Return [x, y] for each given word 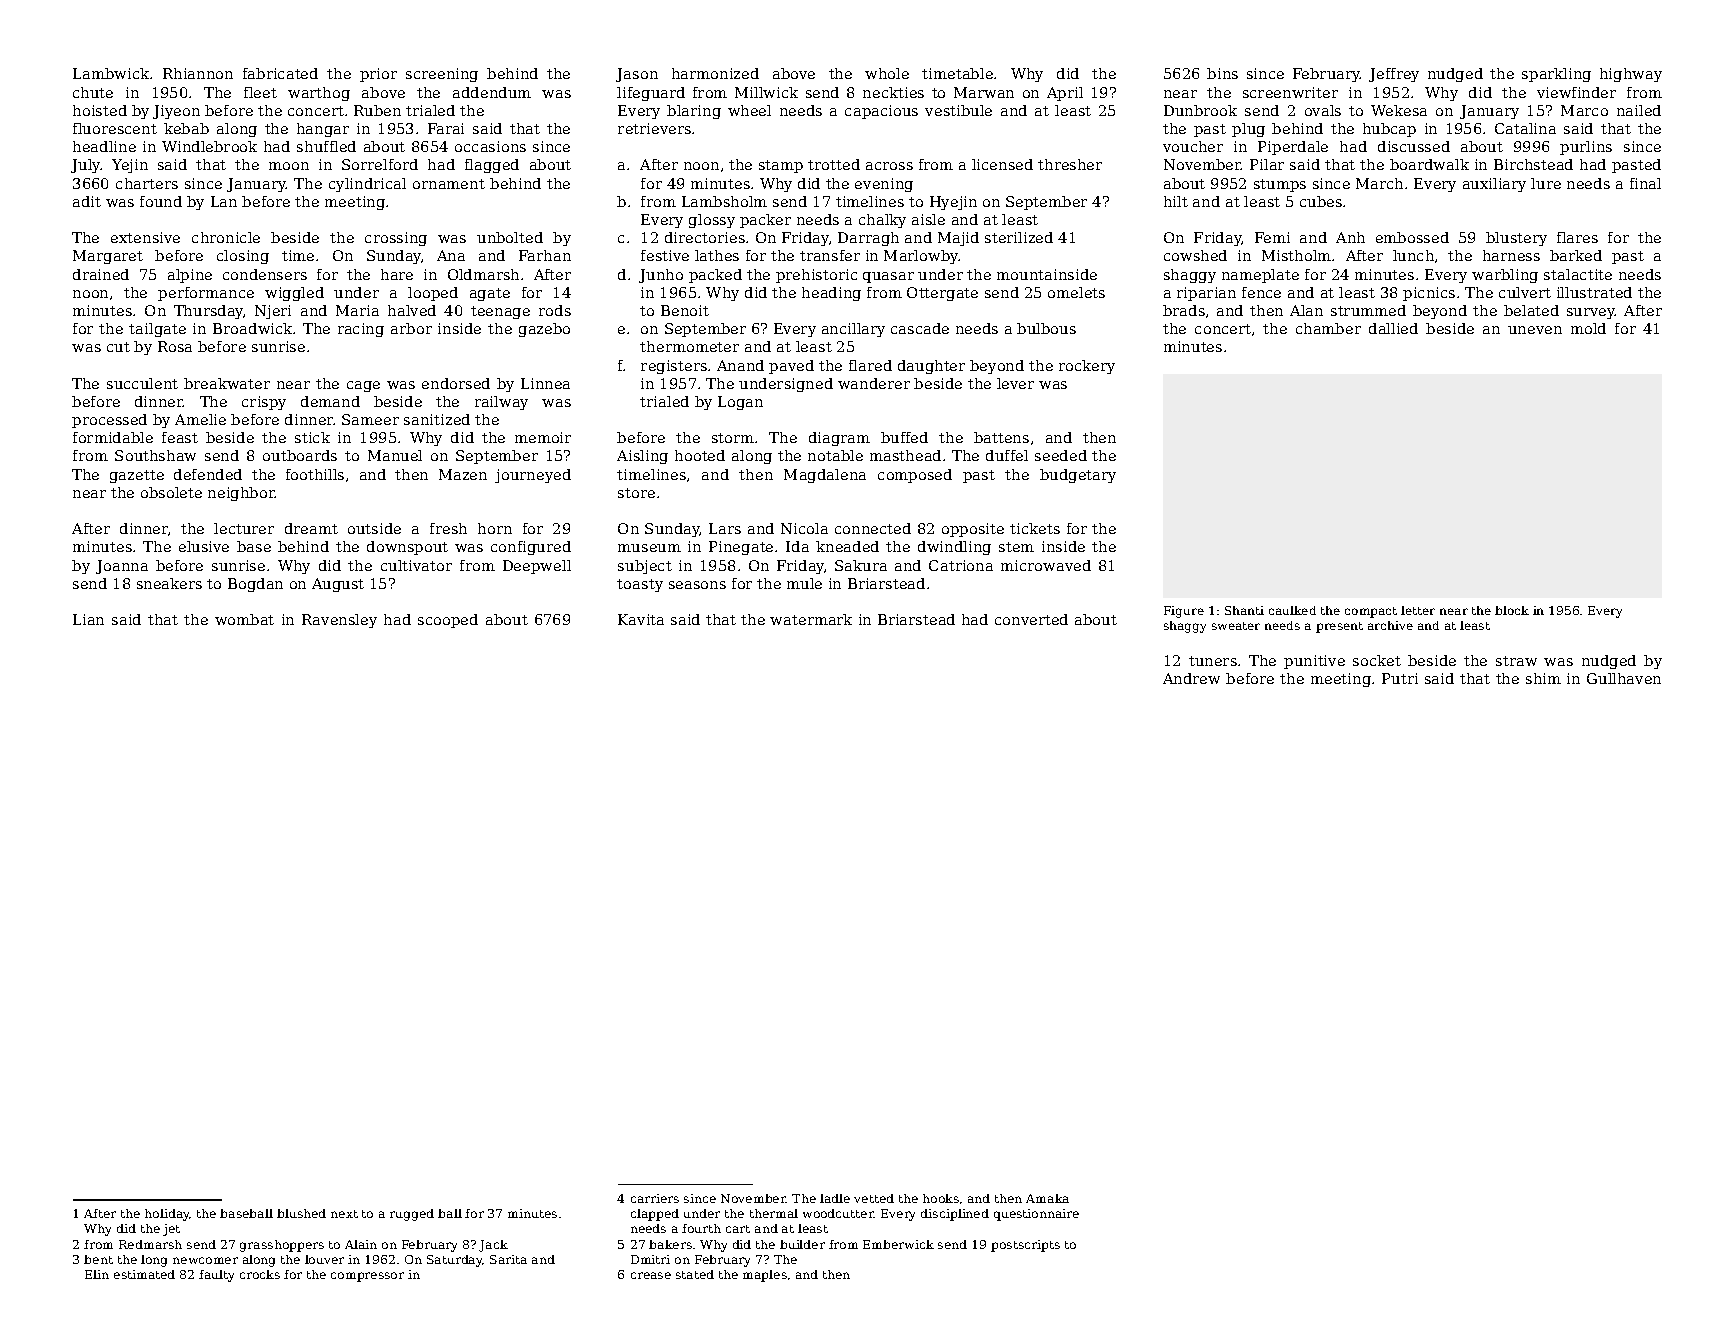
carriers [655, 1198]
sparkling [1556, 75]
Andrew [1191, 678]
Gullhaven [1624, 678]
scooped [448, 621]
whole [887, 73]
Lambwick [111, 73]
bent [98, 1259]
